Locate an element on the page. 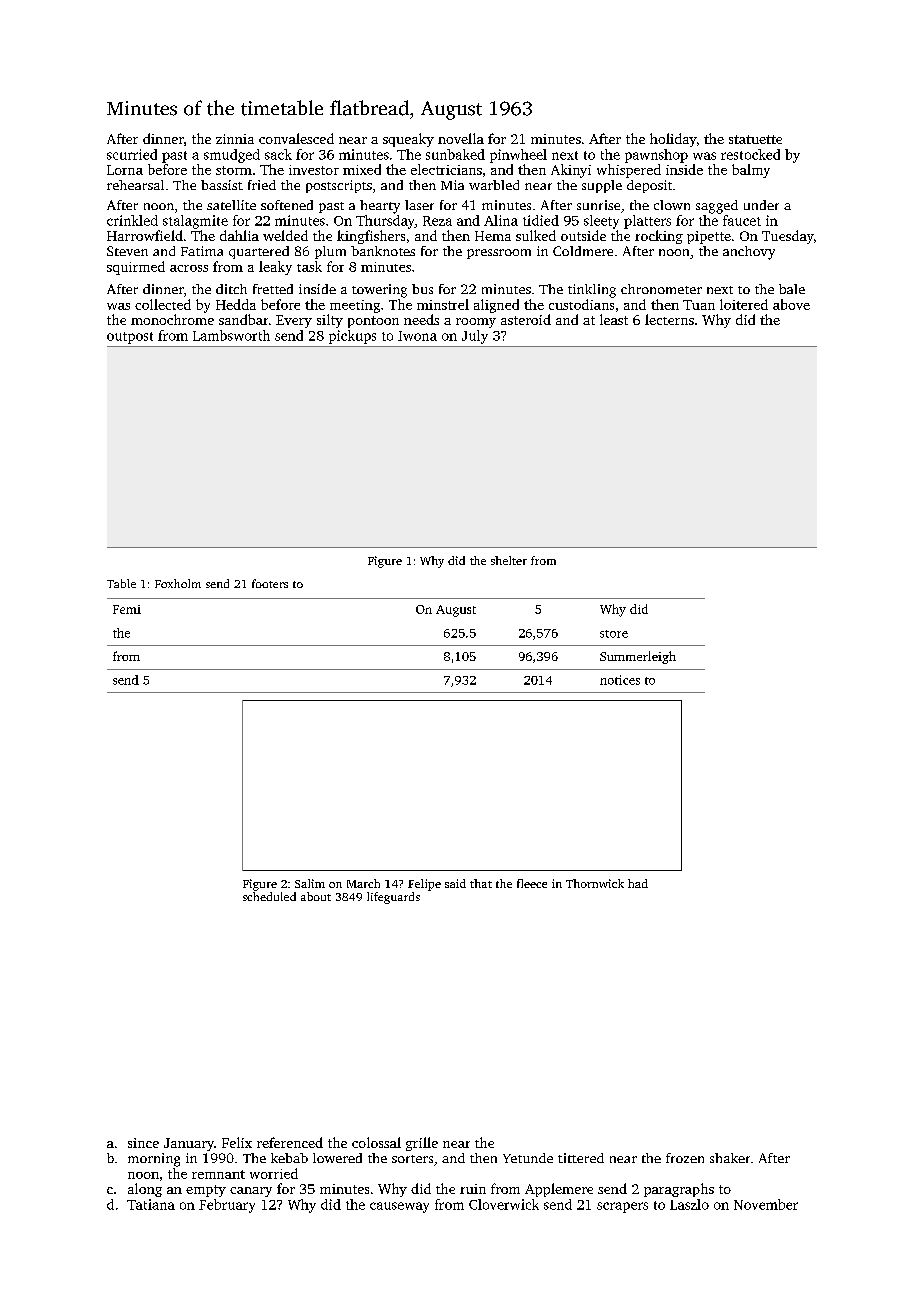 This image has width=924, height=1308. March is located at coordinates (363, 883).
